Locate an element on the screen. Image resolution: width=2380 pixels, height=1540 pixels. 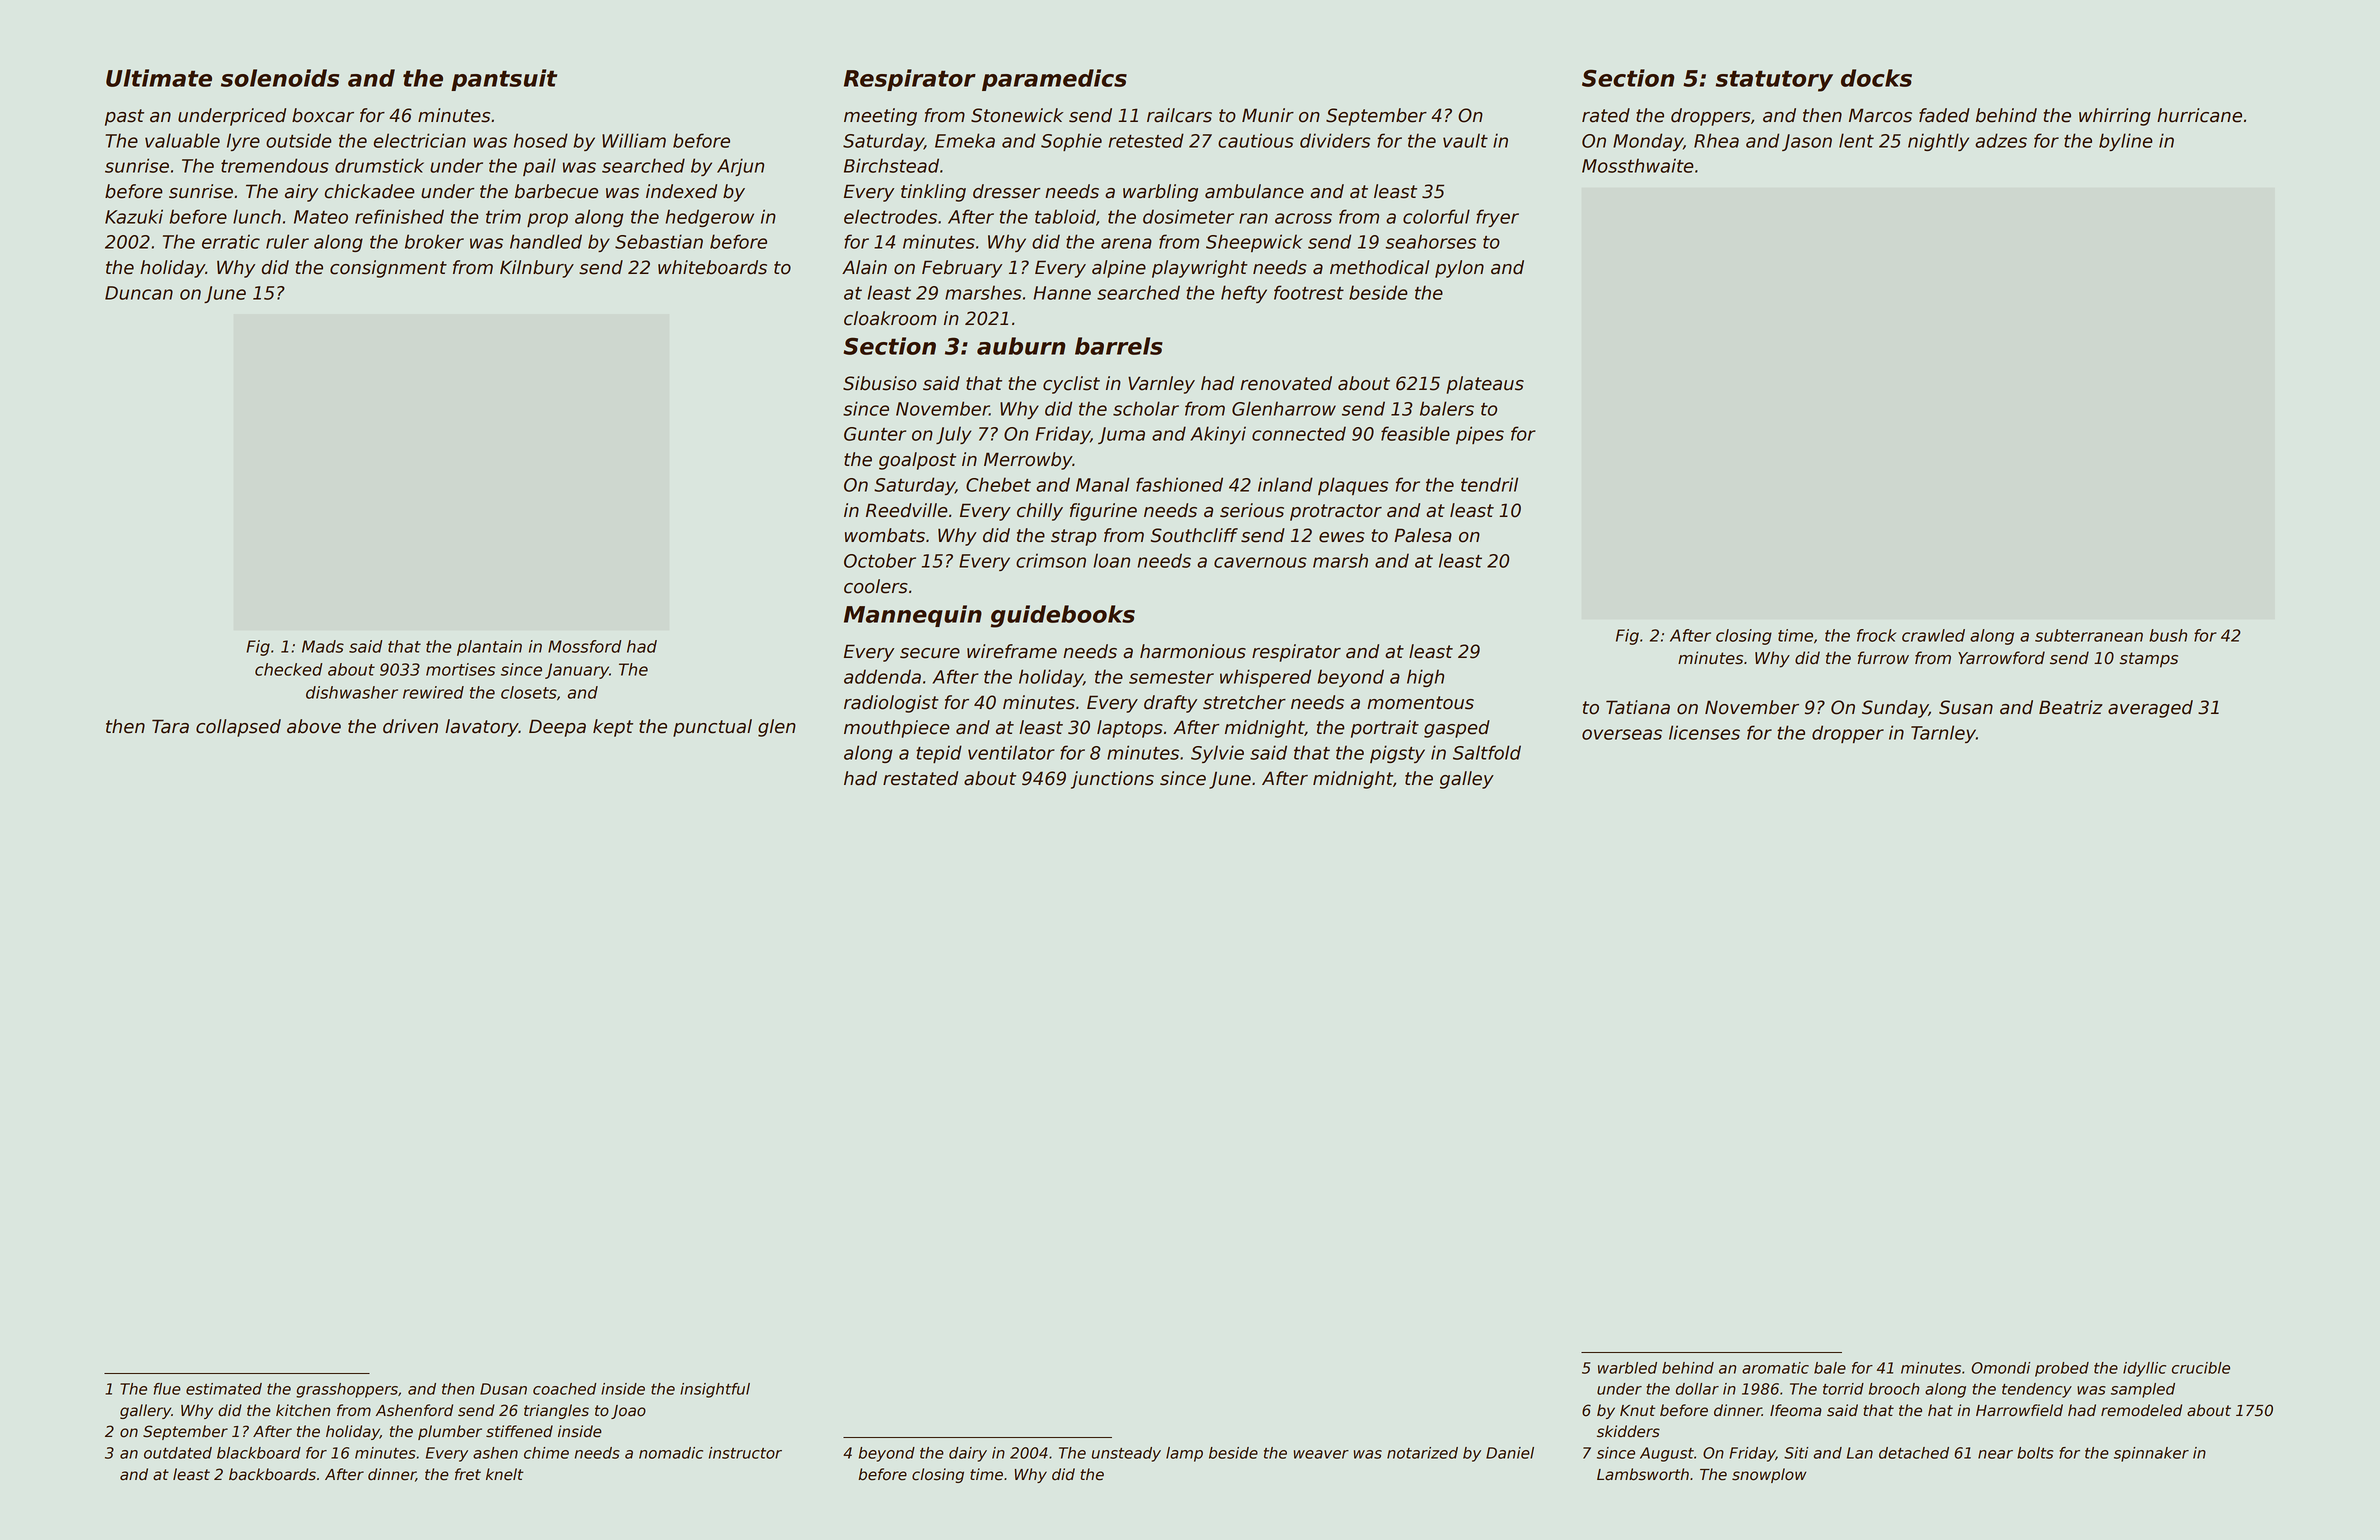
solenoids is located at coordinates (280, 78).
